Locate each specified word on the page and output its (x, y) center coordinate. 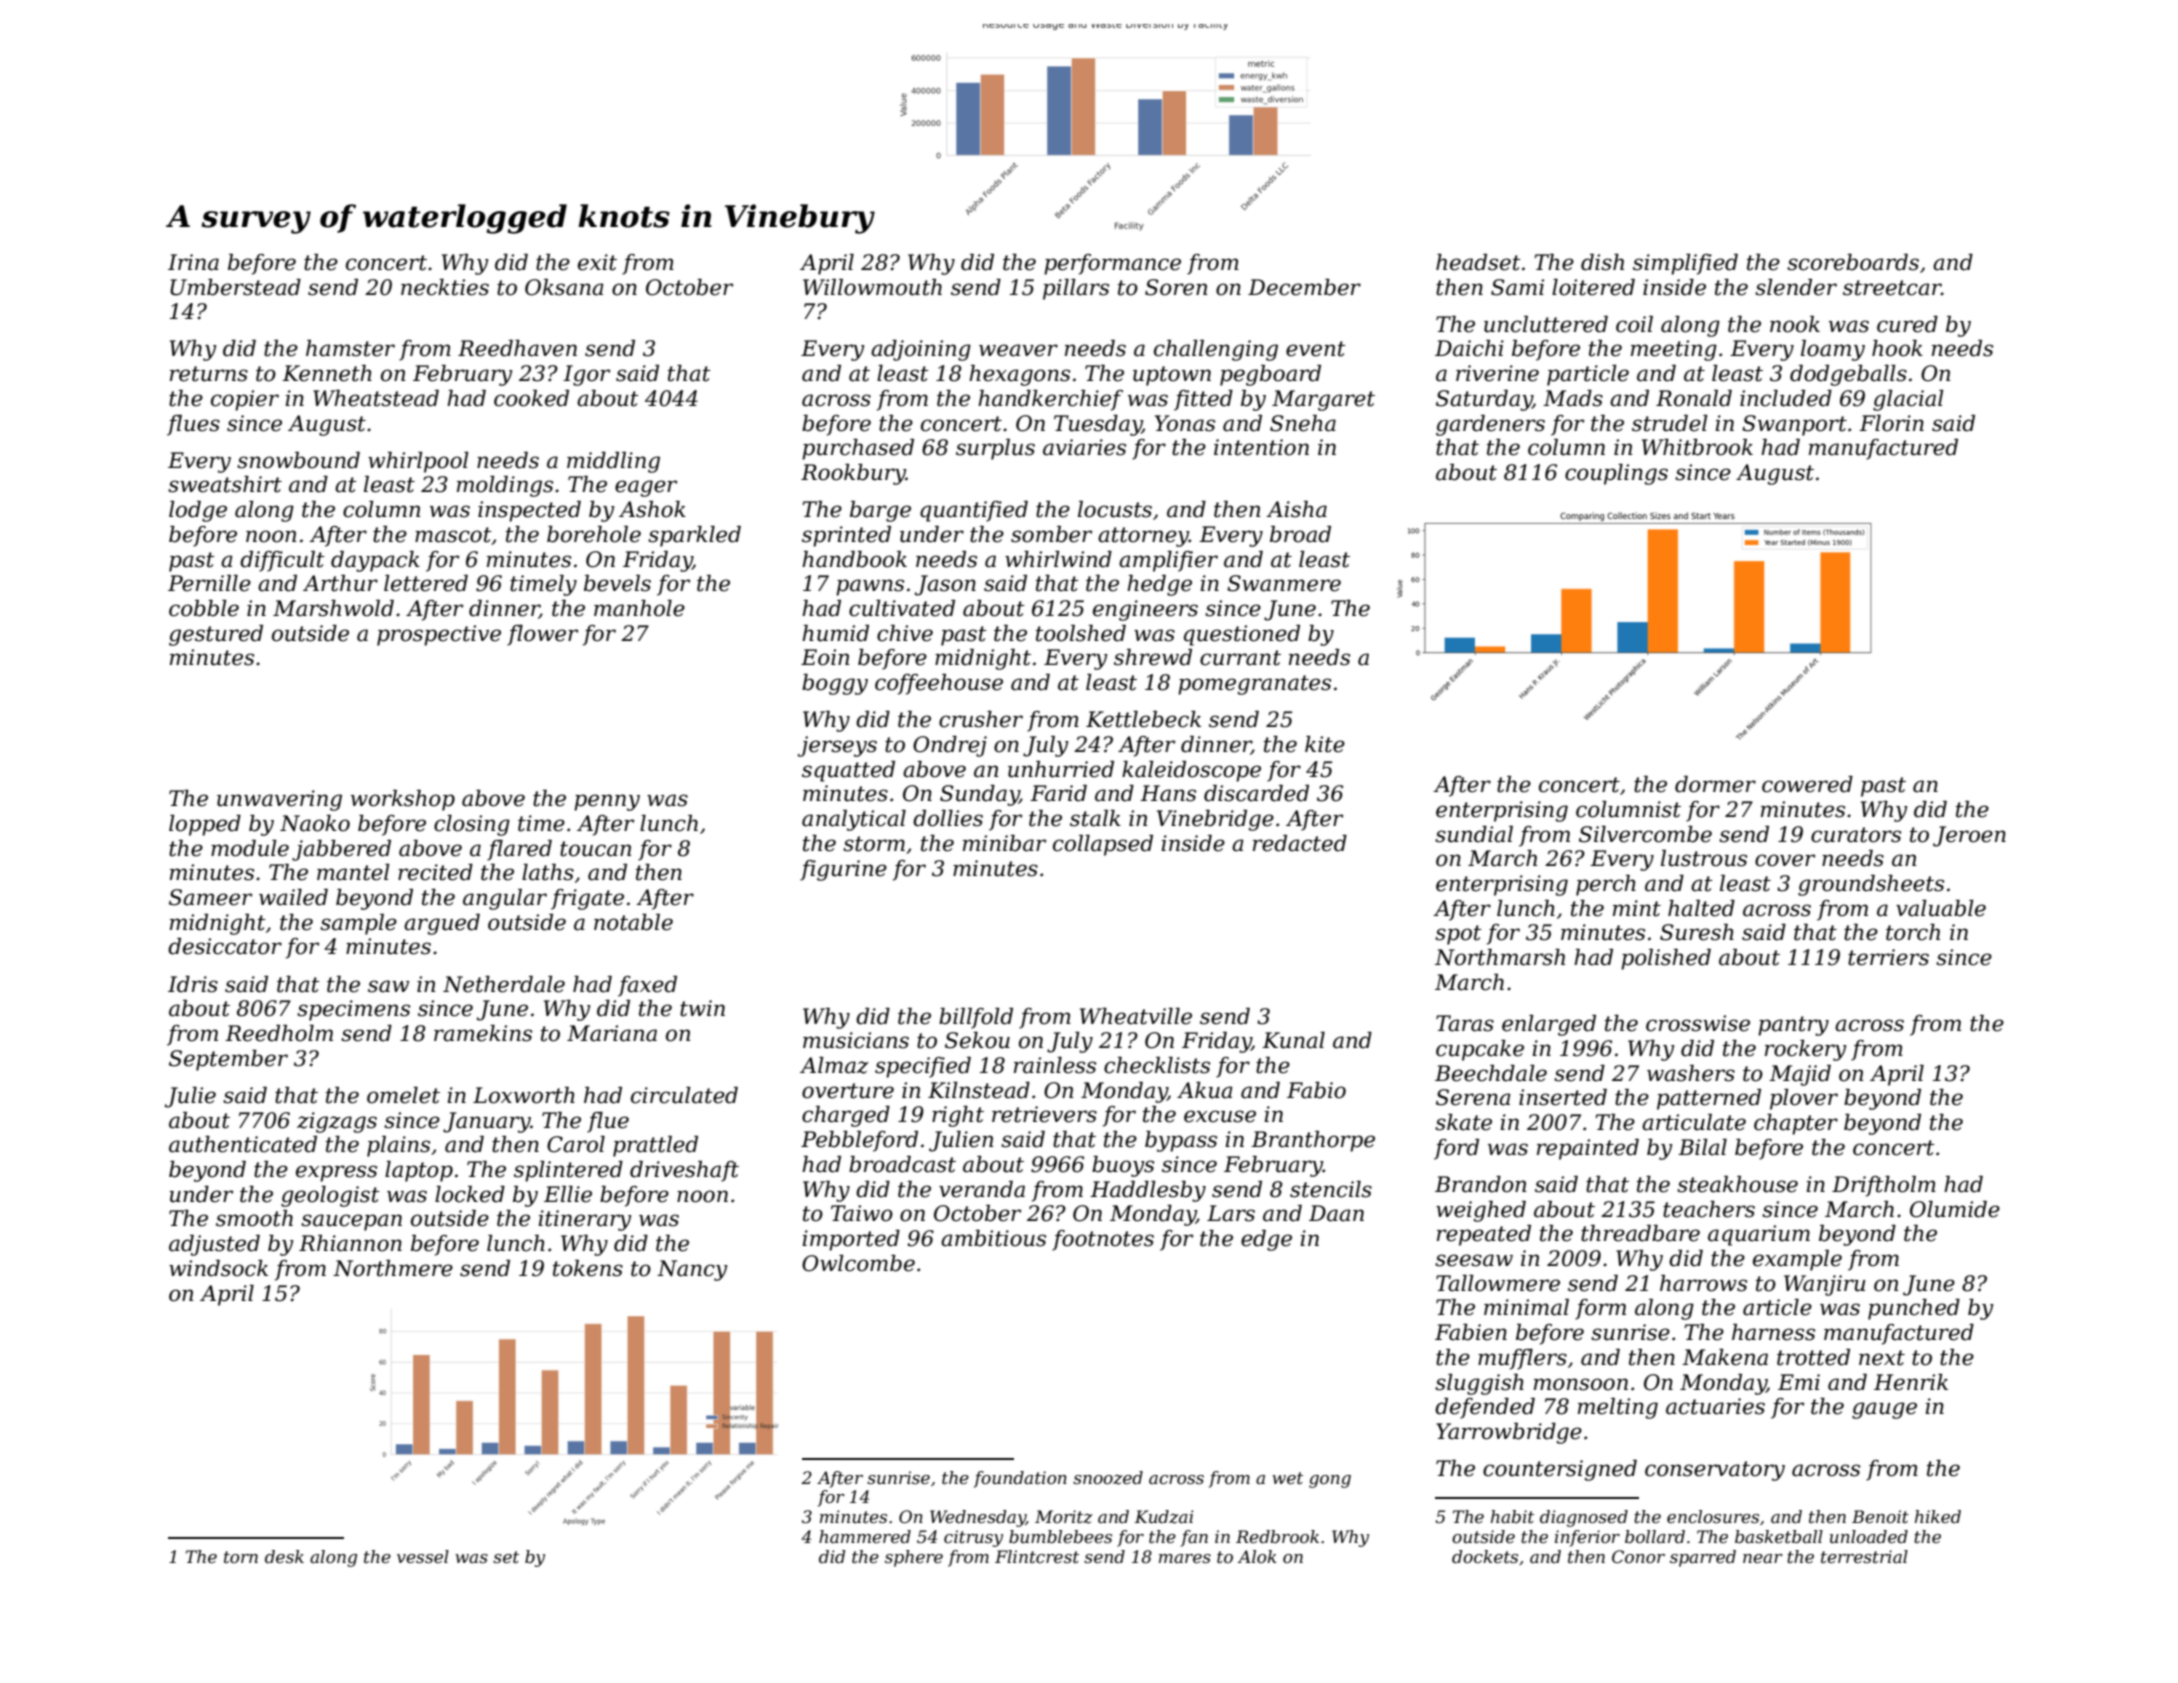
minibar (1004, 843)
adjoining (921, 350)
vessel (423, 1556)
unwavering (279, 800)
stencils (1331, 1189)
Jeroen (1969, 836)
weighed (1481, 1211)
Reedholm (279, 1033)
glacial (1908, 400)
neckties (445, 287)
